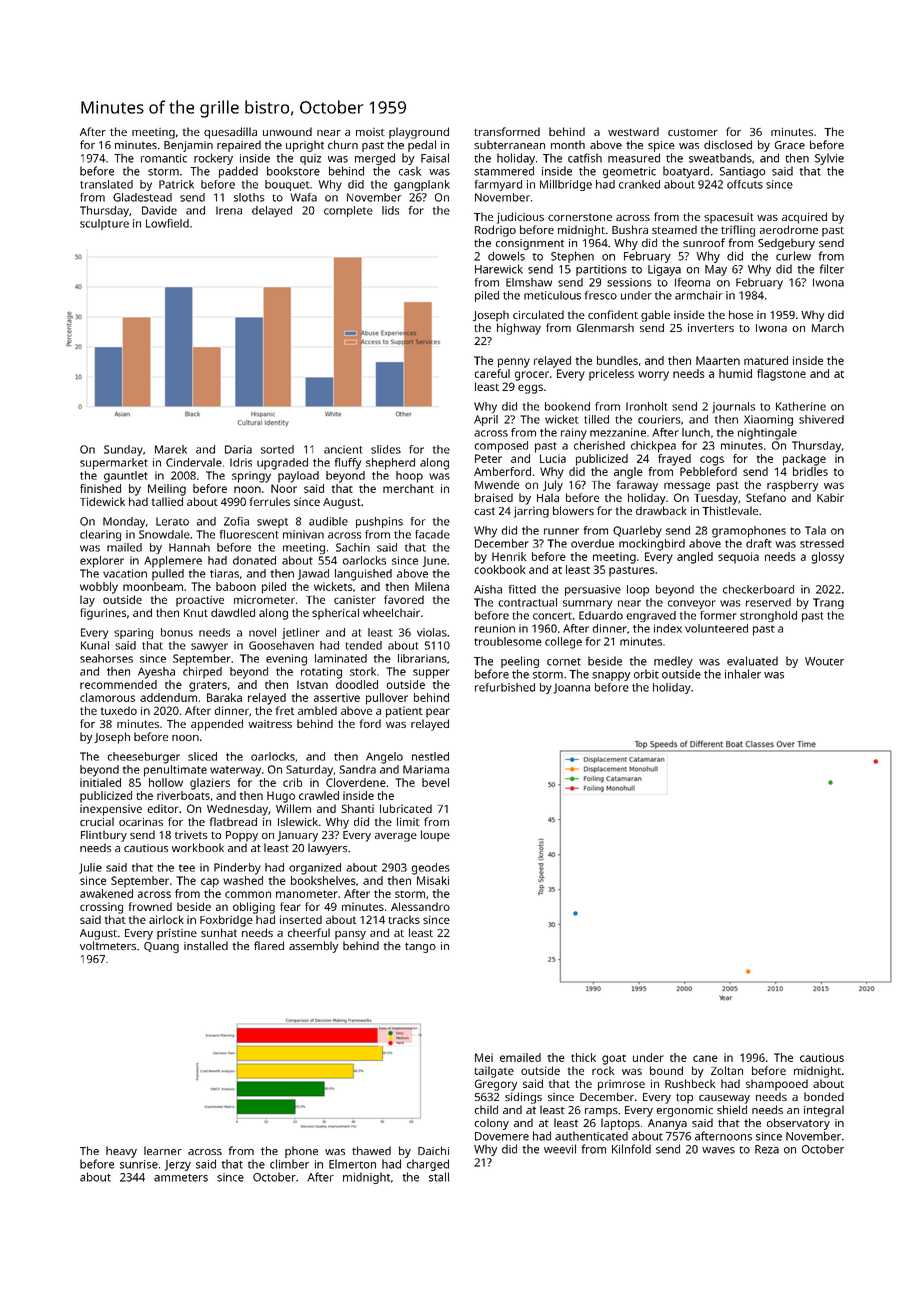  I want to click on moist, so click(370, 132).
